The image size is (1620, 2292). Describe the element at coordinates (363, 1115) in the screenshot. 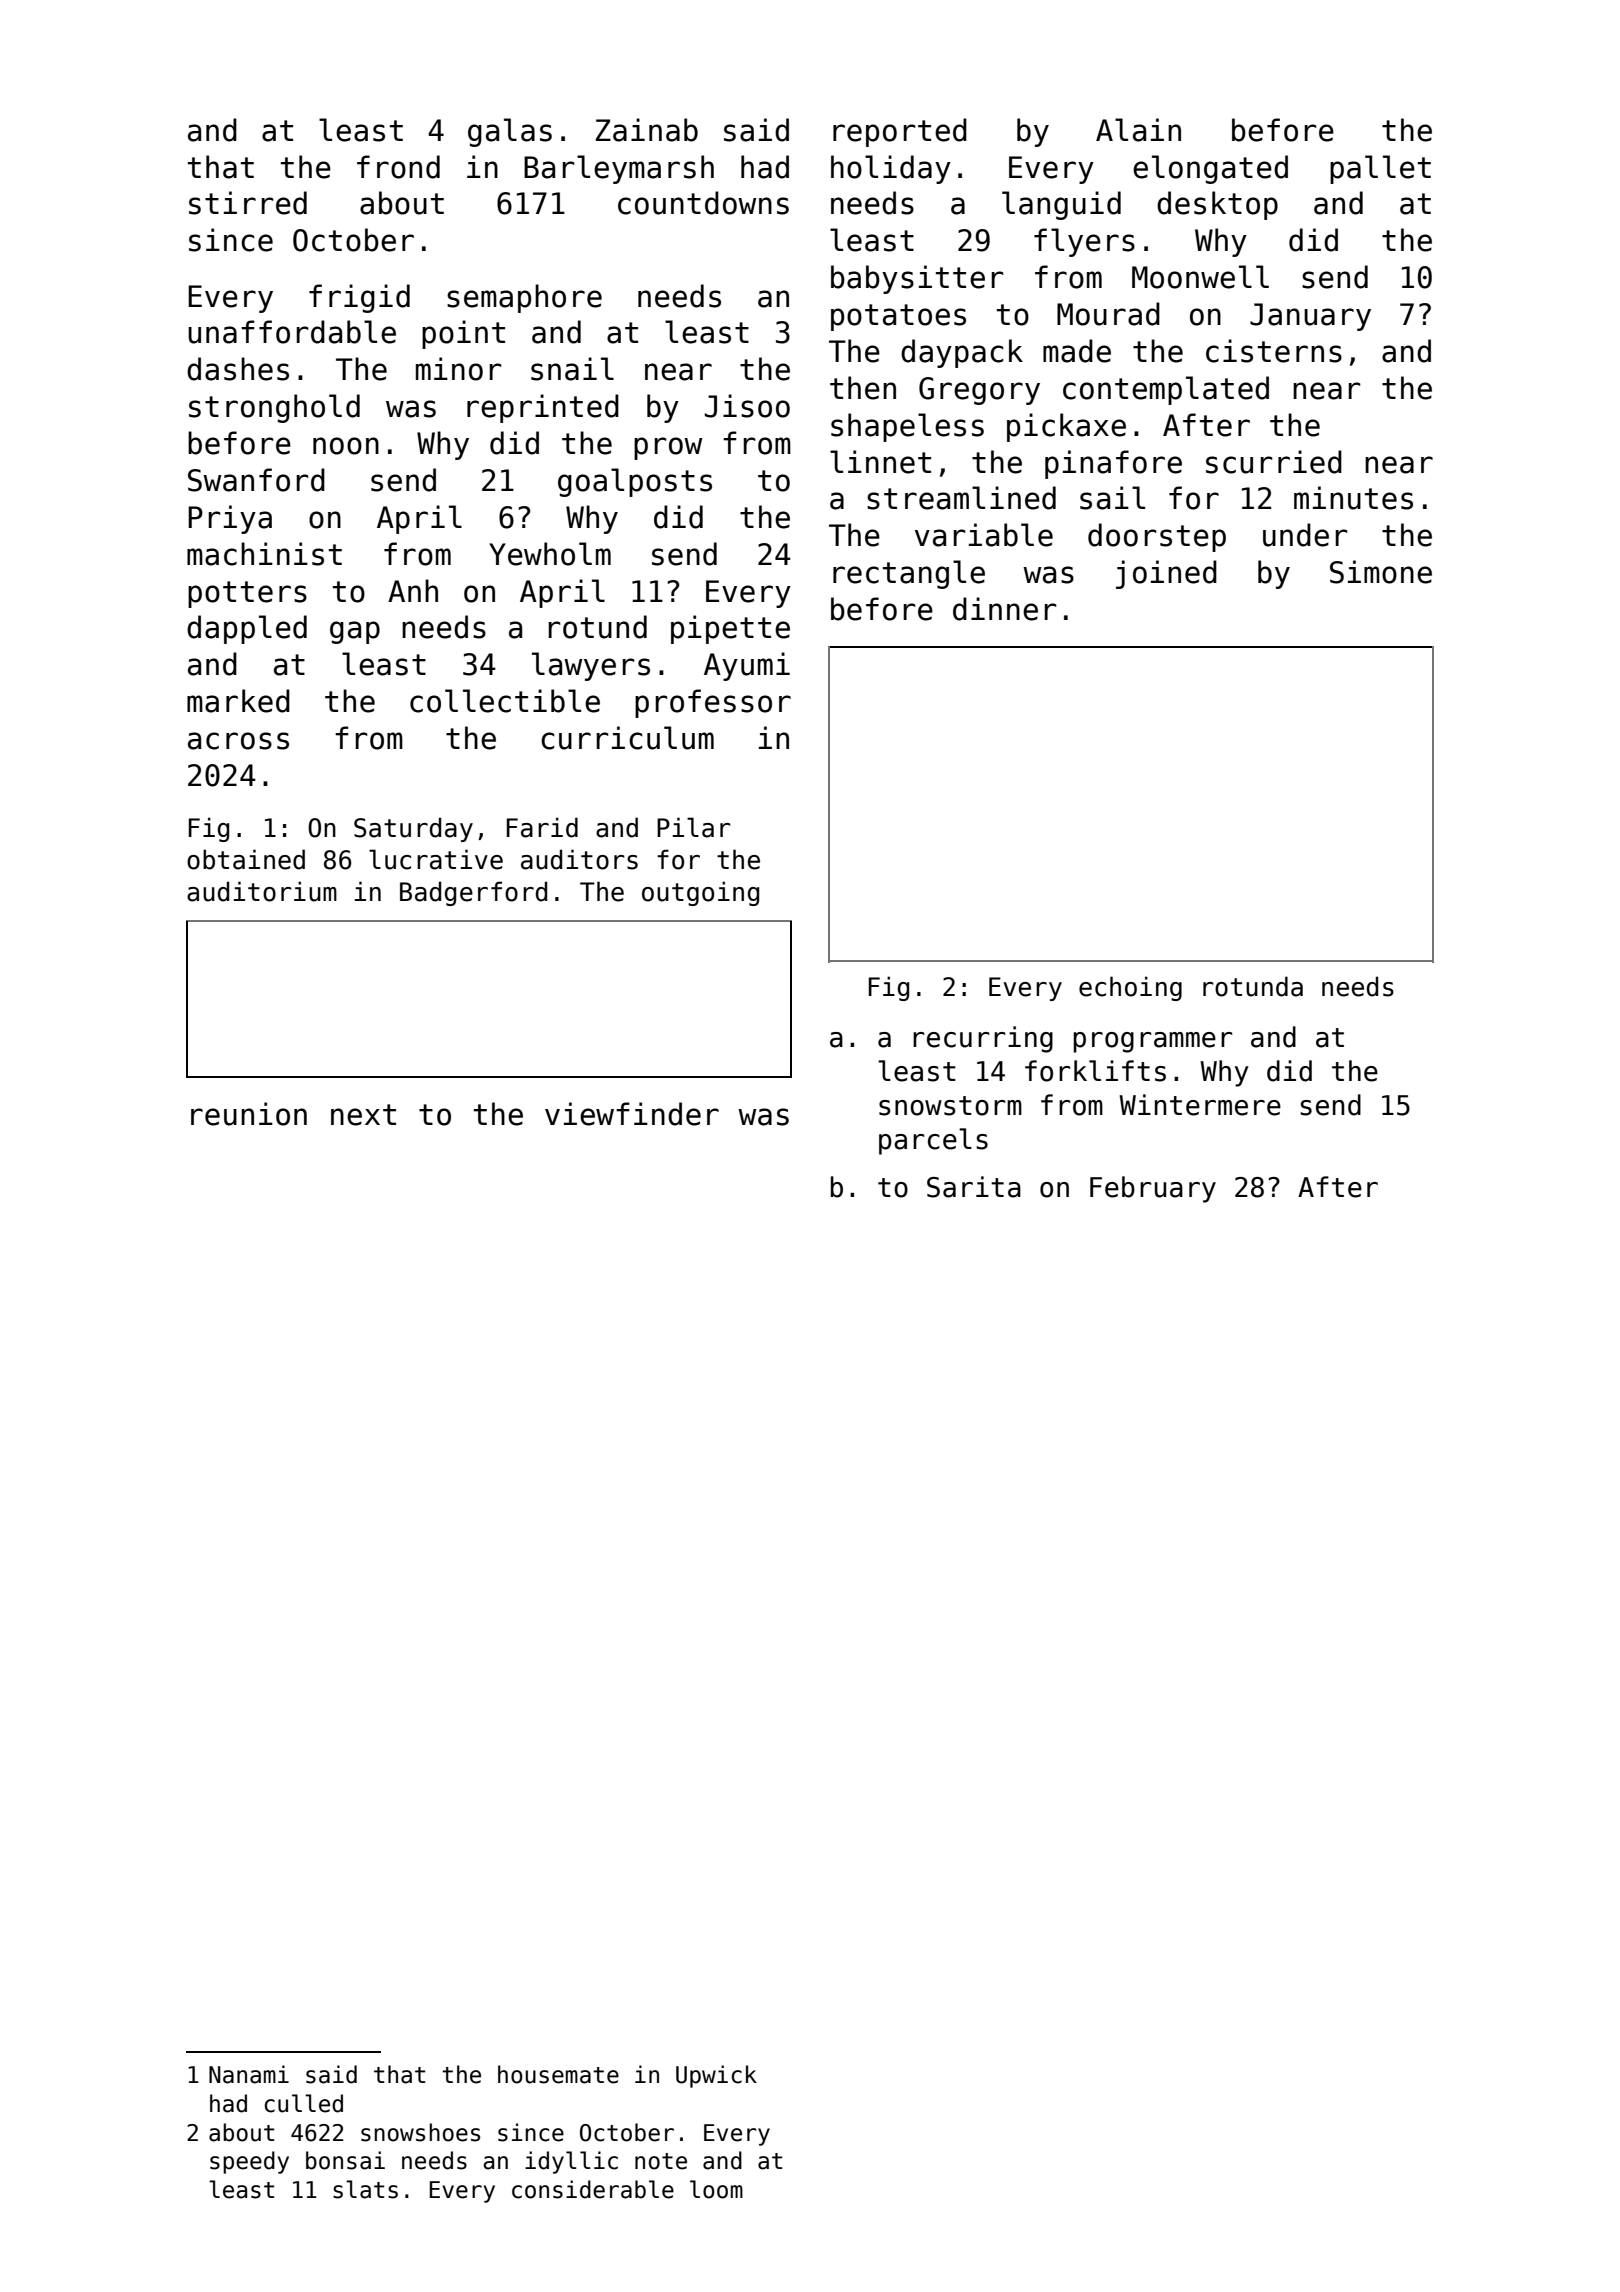

I see `next` at that location.
